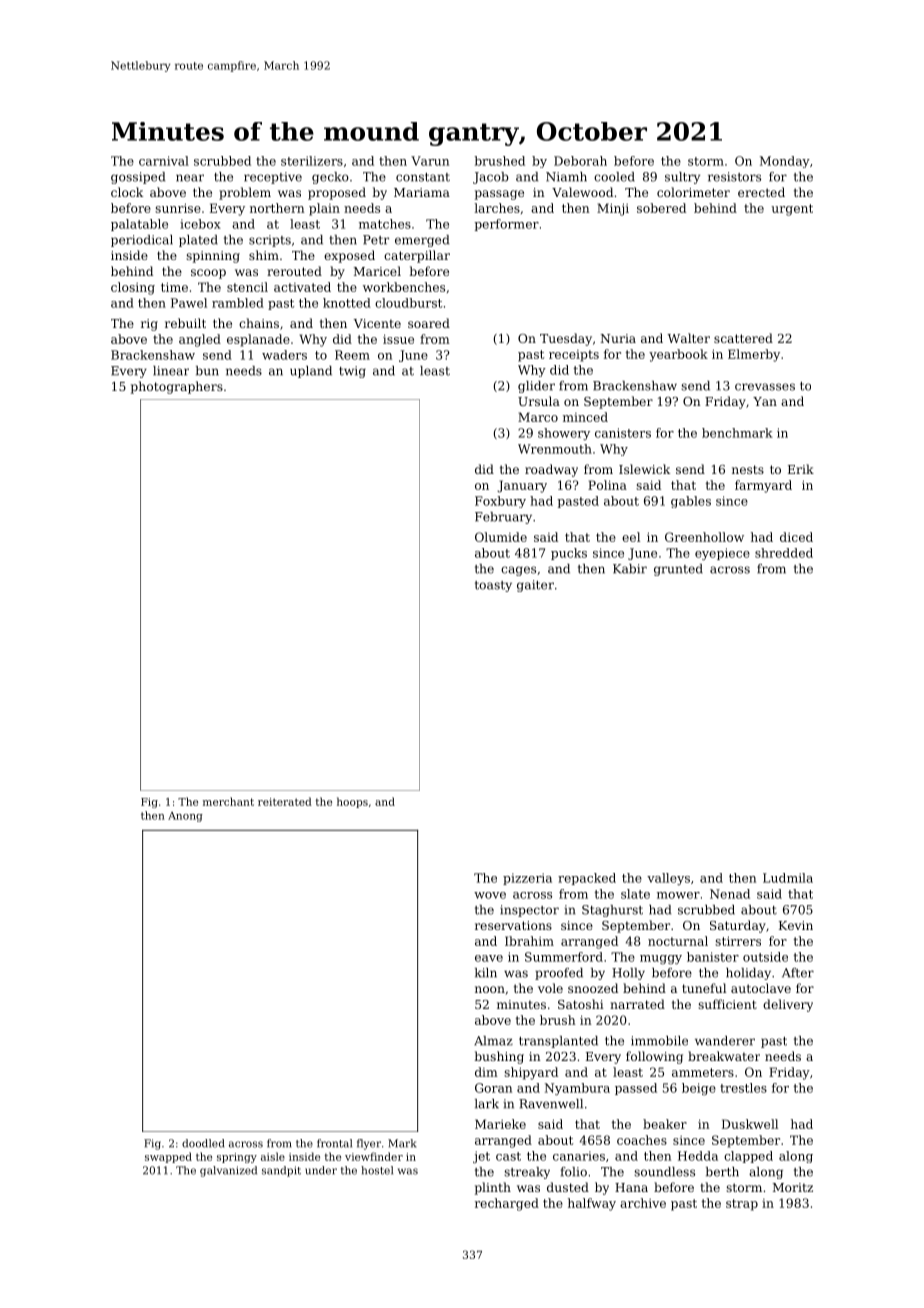  I want to click on carnival, so click(164, 161).
